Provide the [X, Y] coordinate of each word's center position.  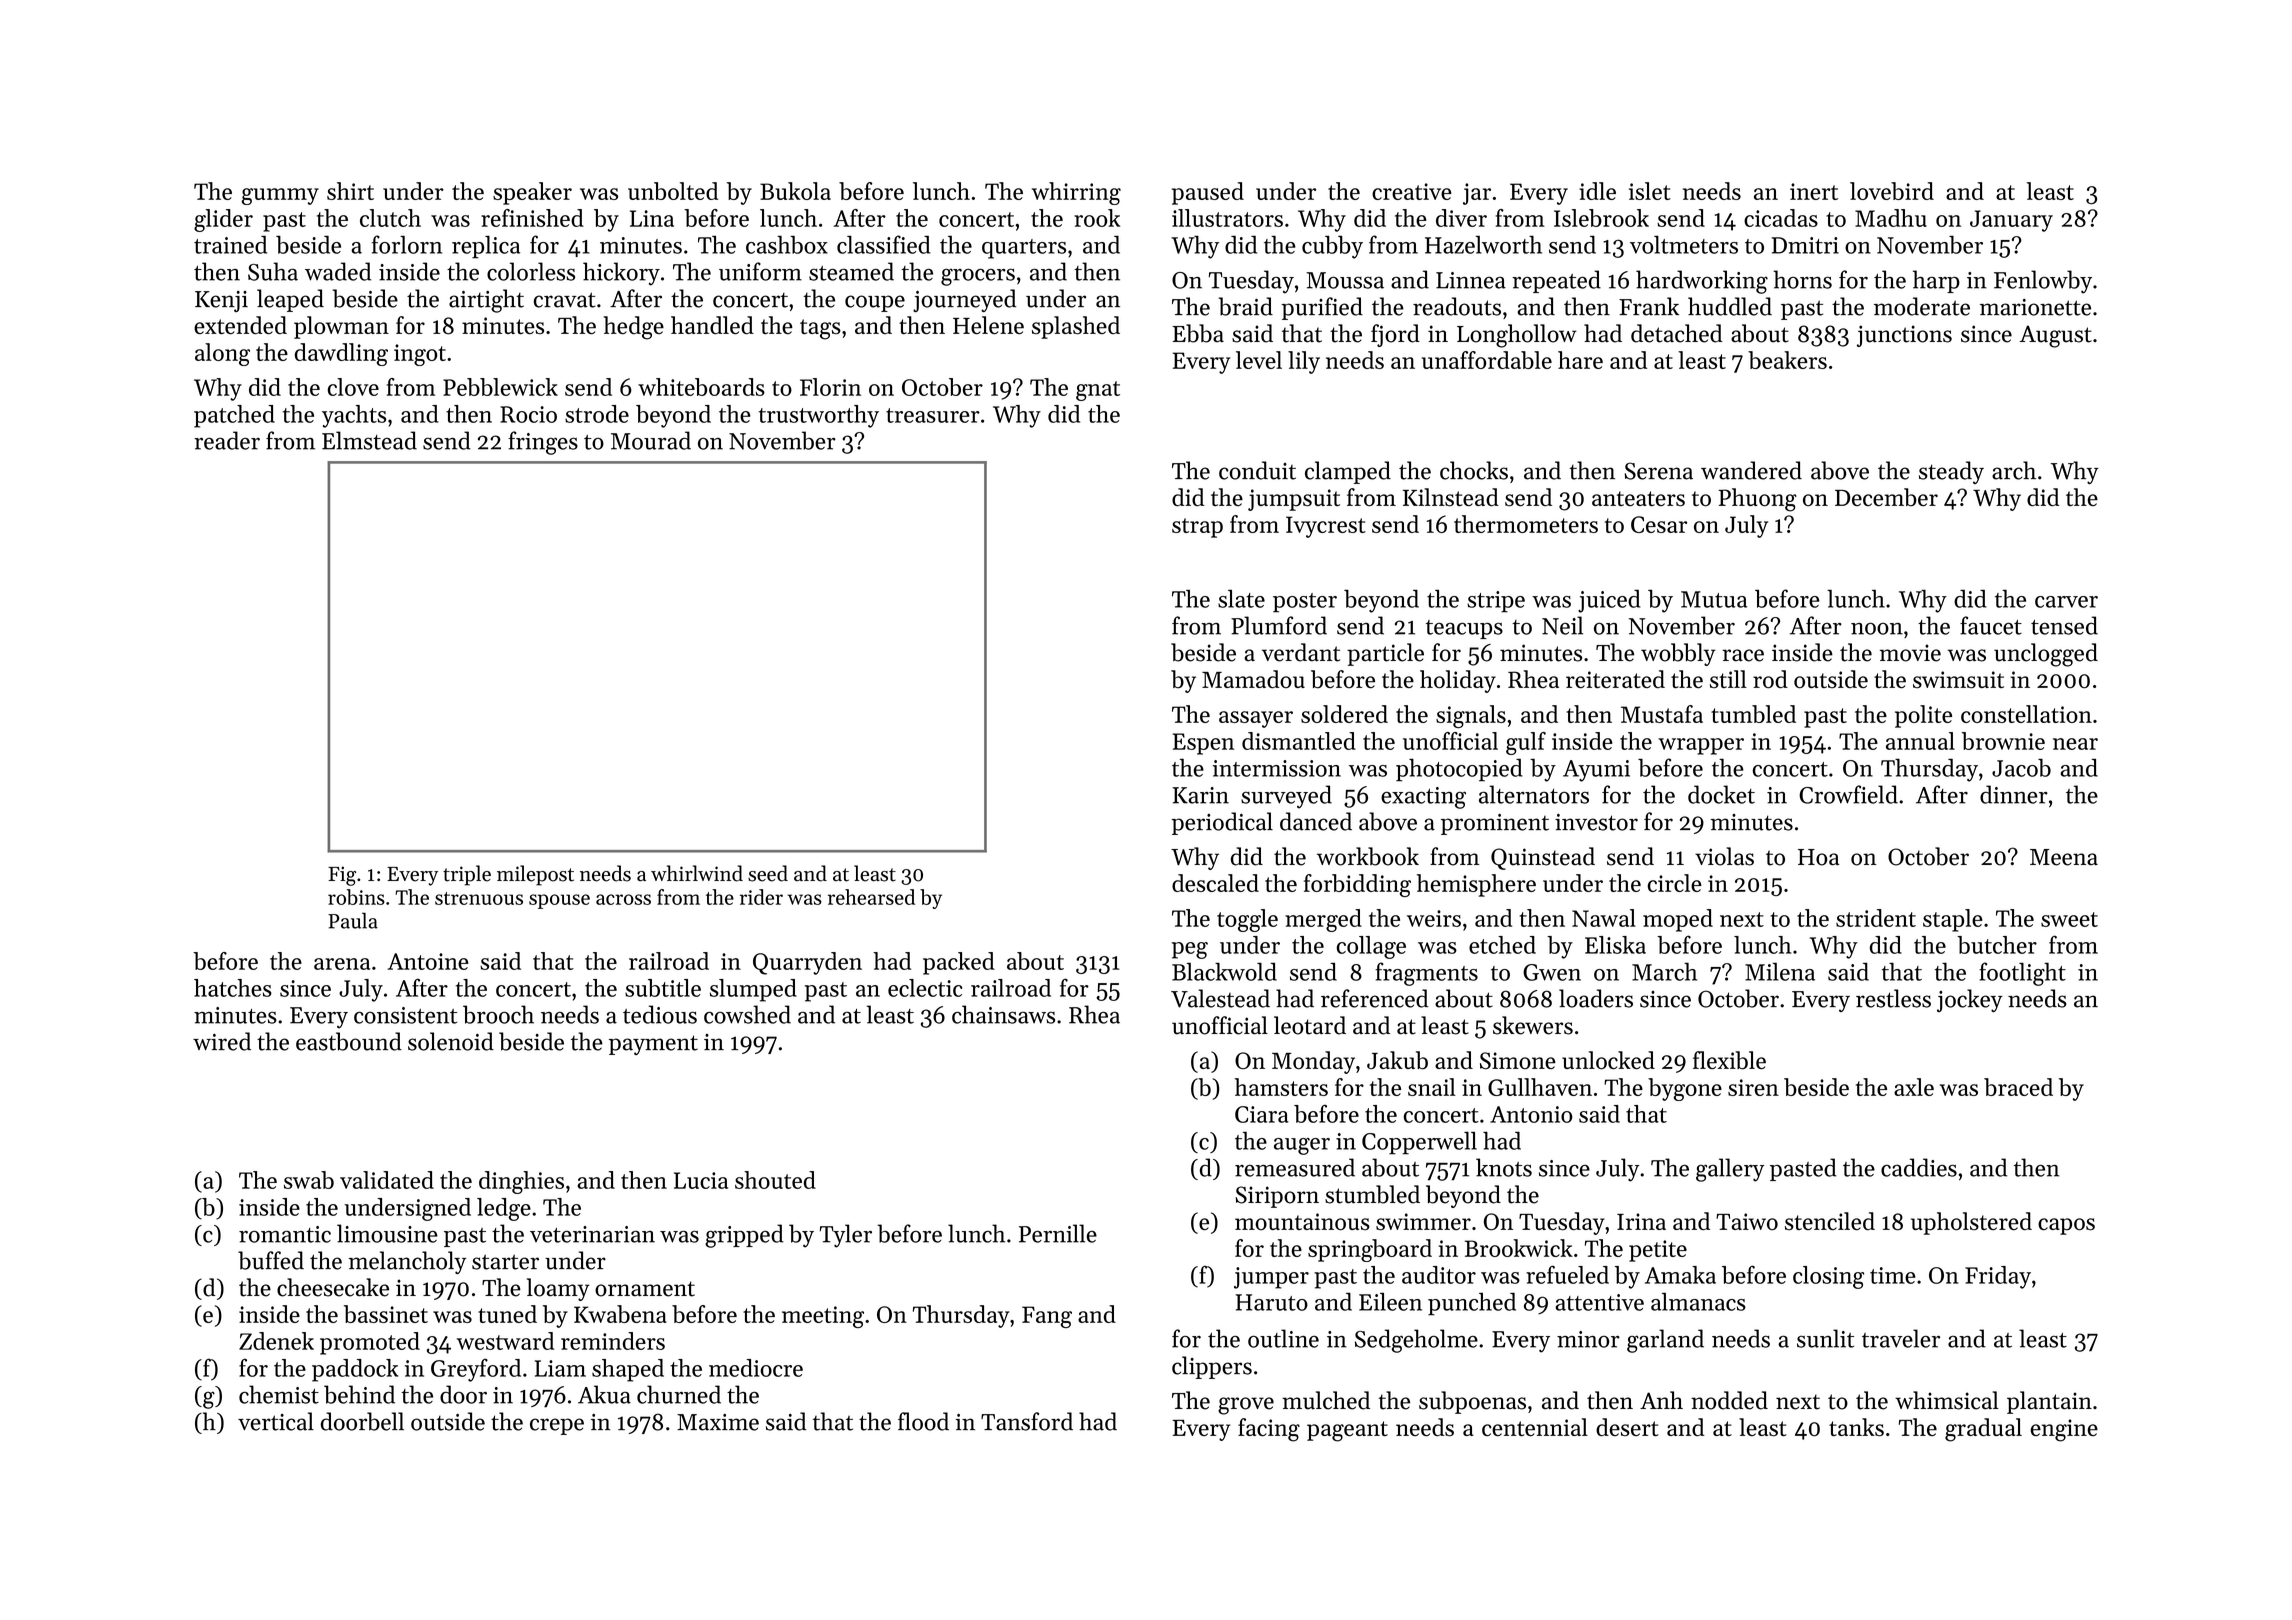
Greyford [476, 1370]
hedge [634, 328]
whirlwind [697, 873]
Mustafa [1662, 714]
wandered [1751, 470]
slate [1241, 599]
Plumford [1279, 625]
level [1259, 360]
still [1728, 679]
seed [768, 873]
